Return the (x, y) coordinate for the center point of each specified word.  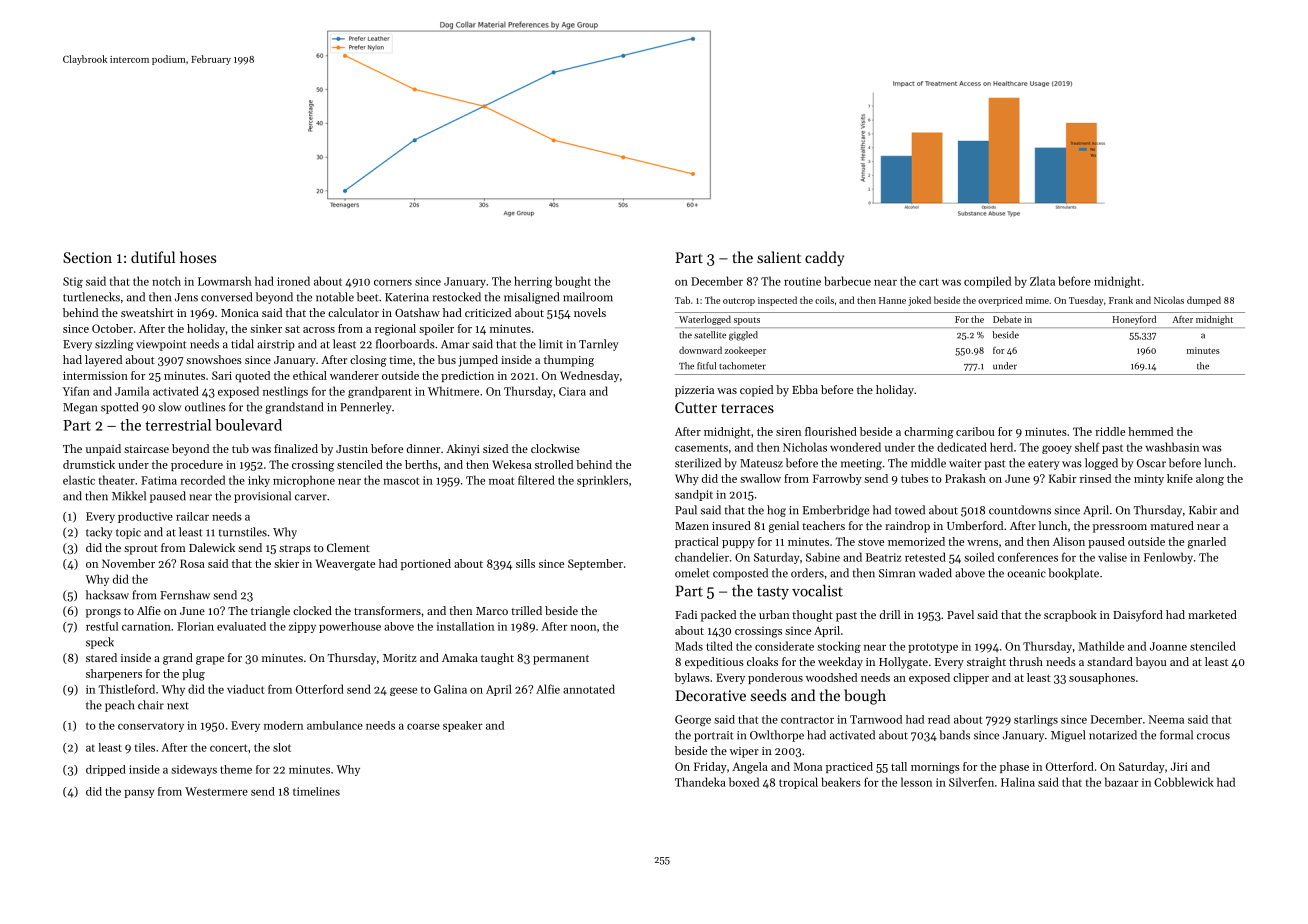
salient (779, 257)
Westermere (216, 791)
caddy (824, 258)
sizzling (114, 345)
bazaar (1122, 782)
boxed (744, 782)
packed (718, 616)
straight (986, 663)
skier (286, 563)
